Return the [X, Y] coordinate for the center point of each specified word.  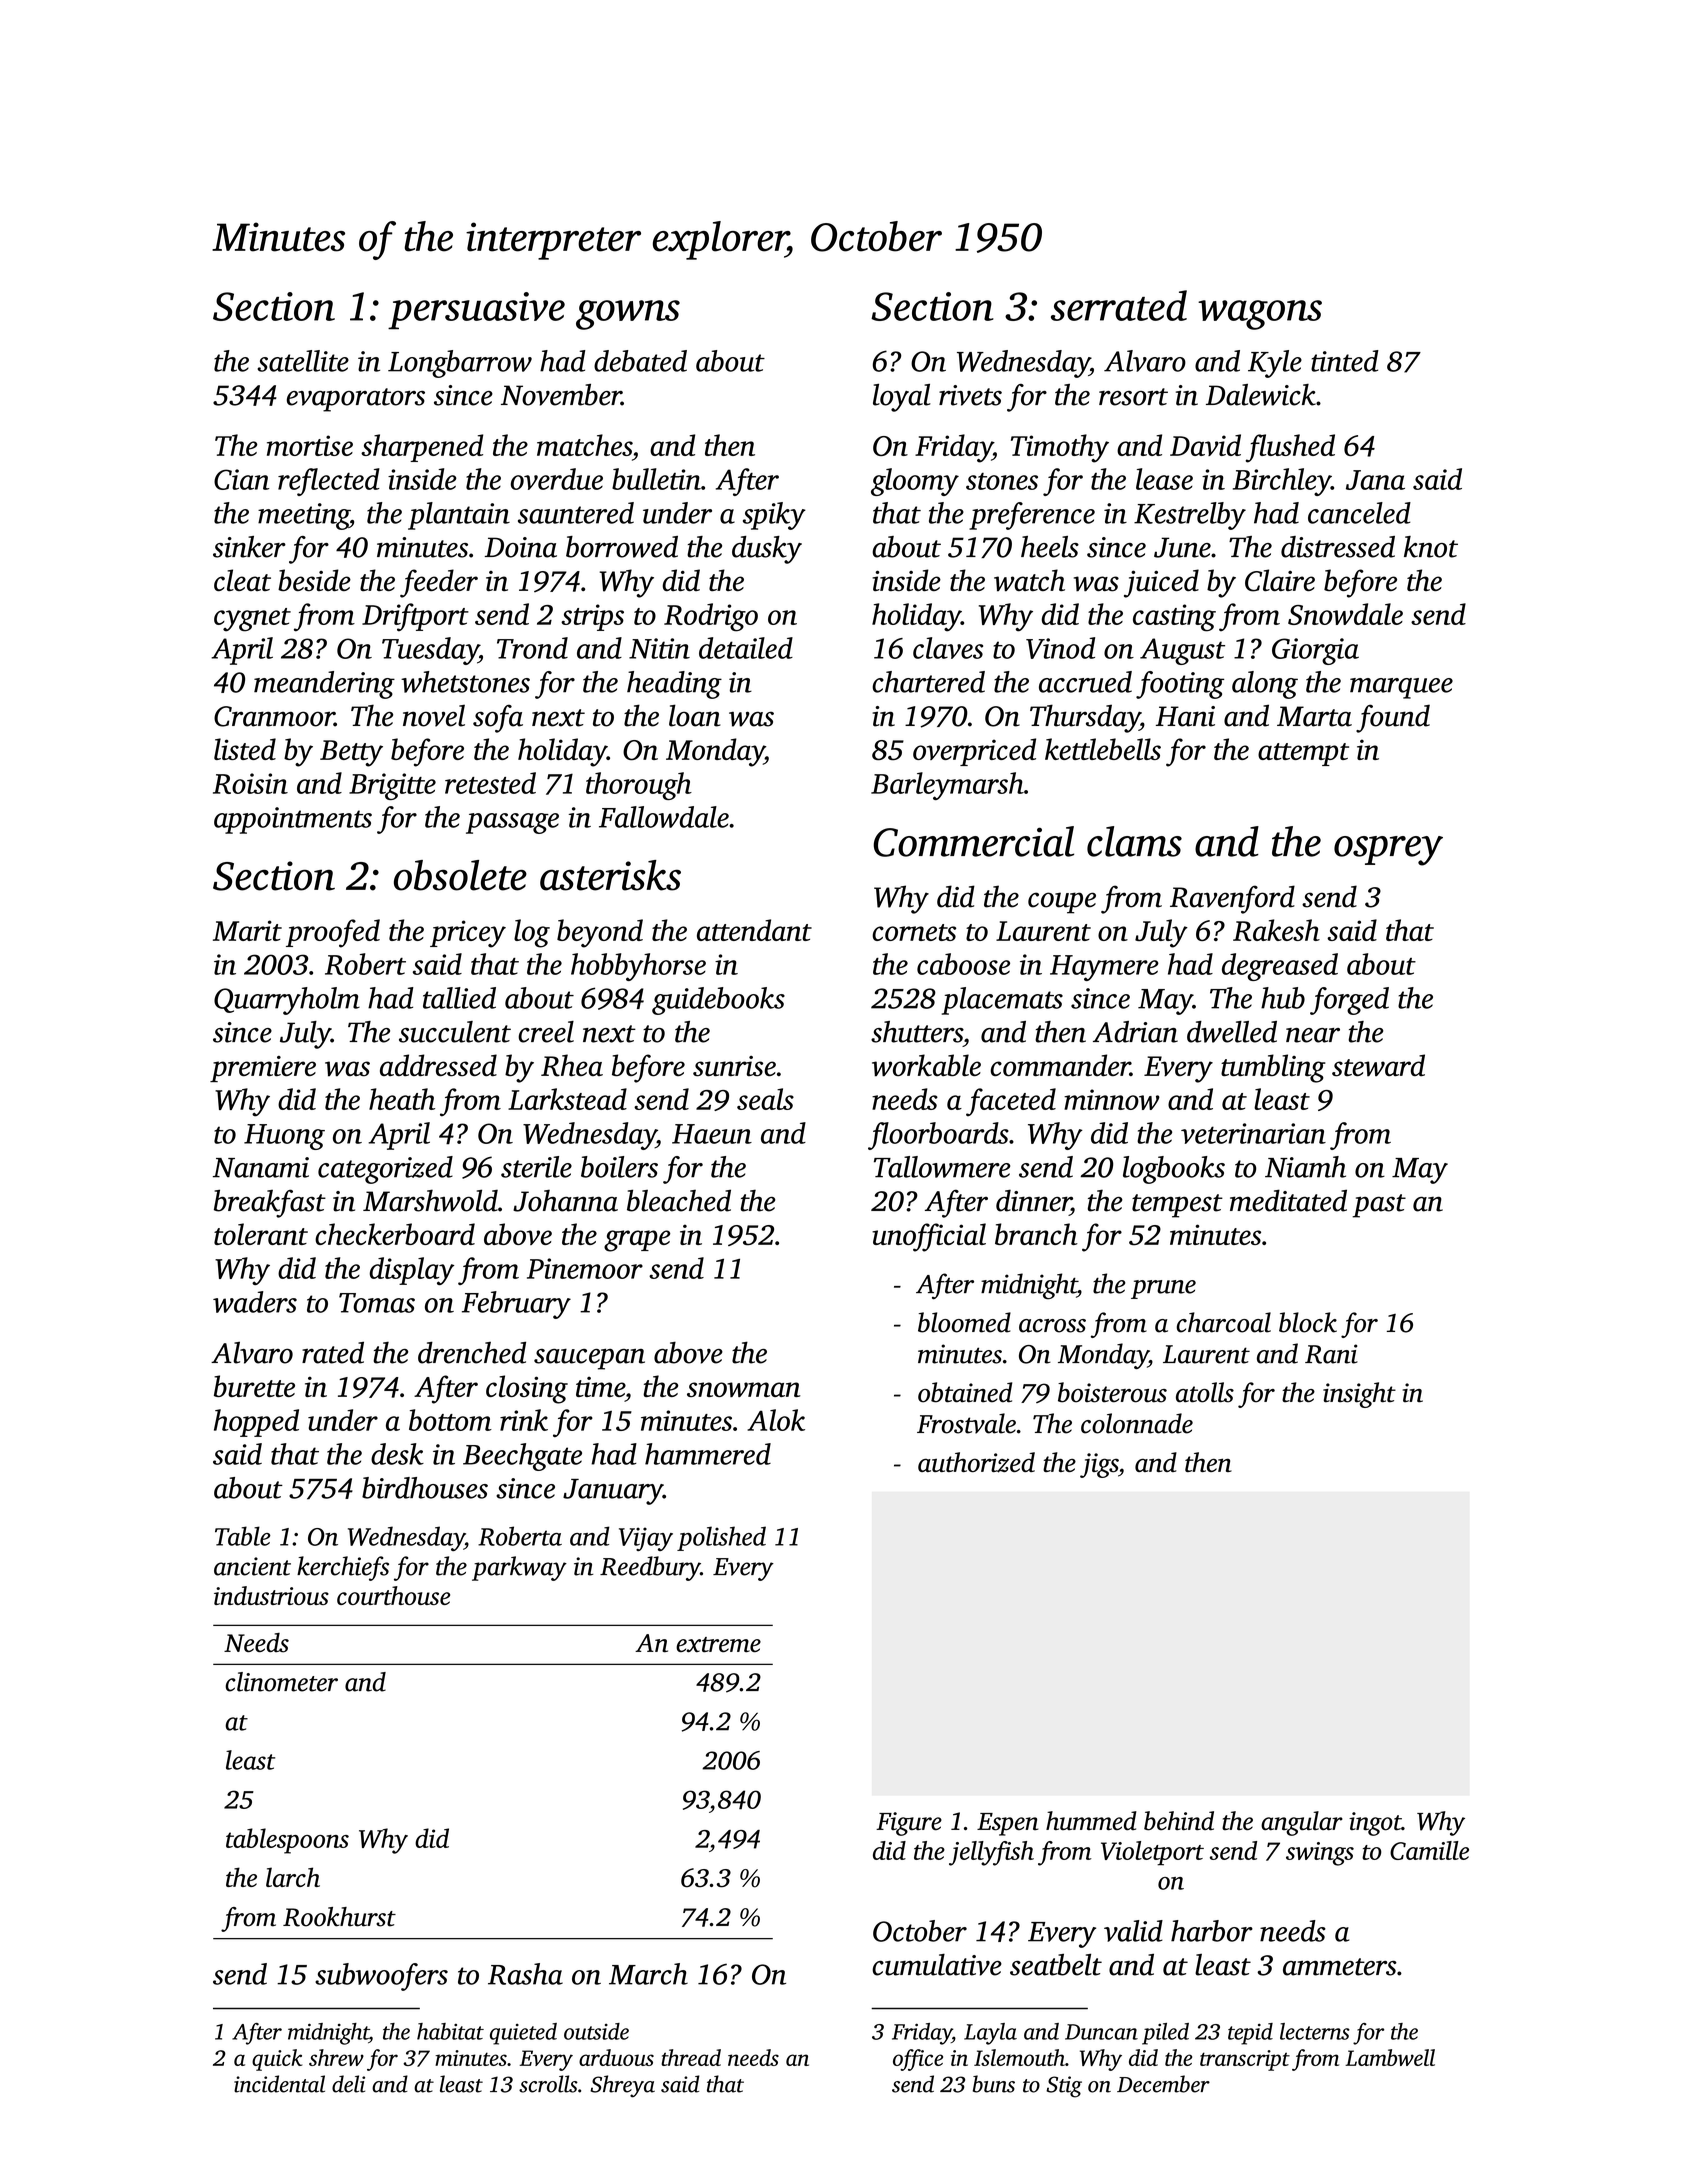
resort [1133, 397]
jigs [1099, 1465]
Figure [909, 1824]
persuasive [476, 311]
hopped [256, 1423]
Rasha [525, 1974]
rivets [970, 395]
